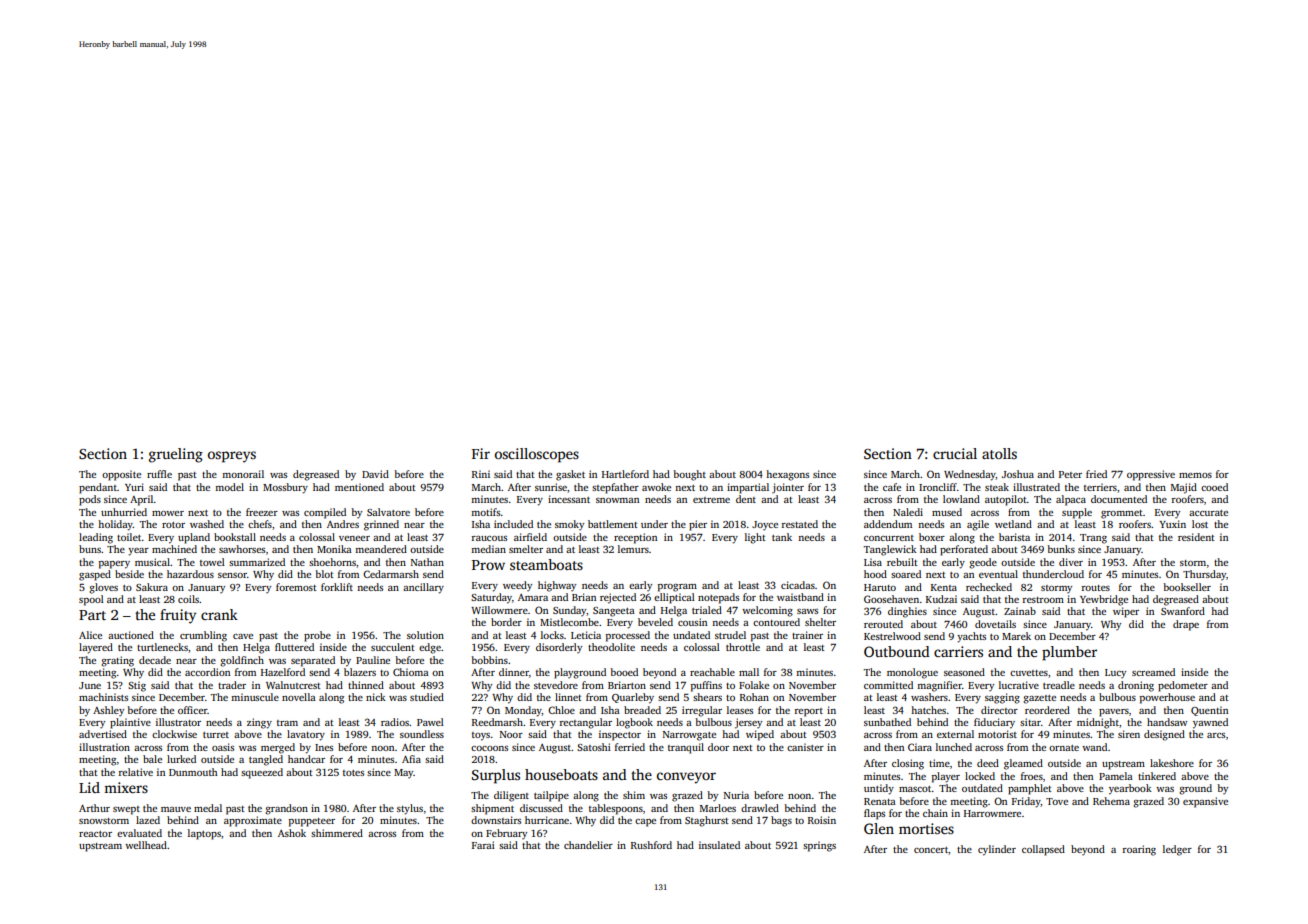 The width and height of the document is (1308, 924). What do you see at coordinates (807, 635) in the document?
I see `trainer` at bounding box center [807, 635].
